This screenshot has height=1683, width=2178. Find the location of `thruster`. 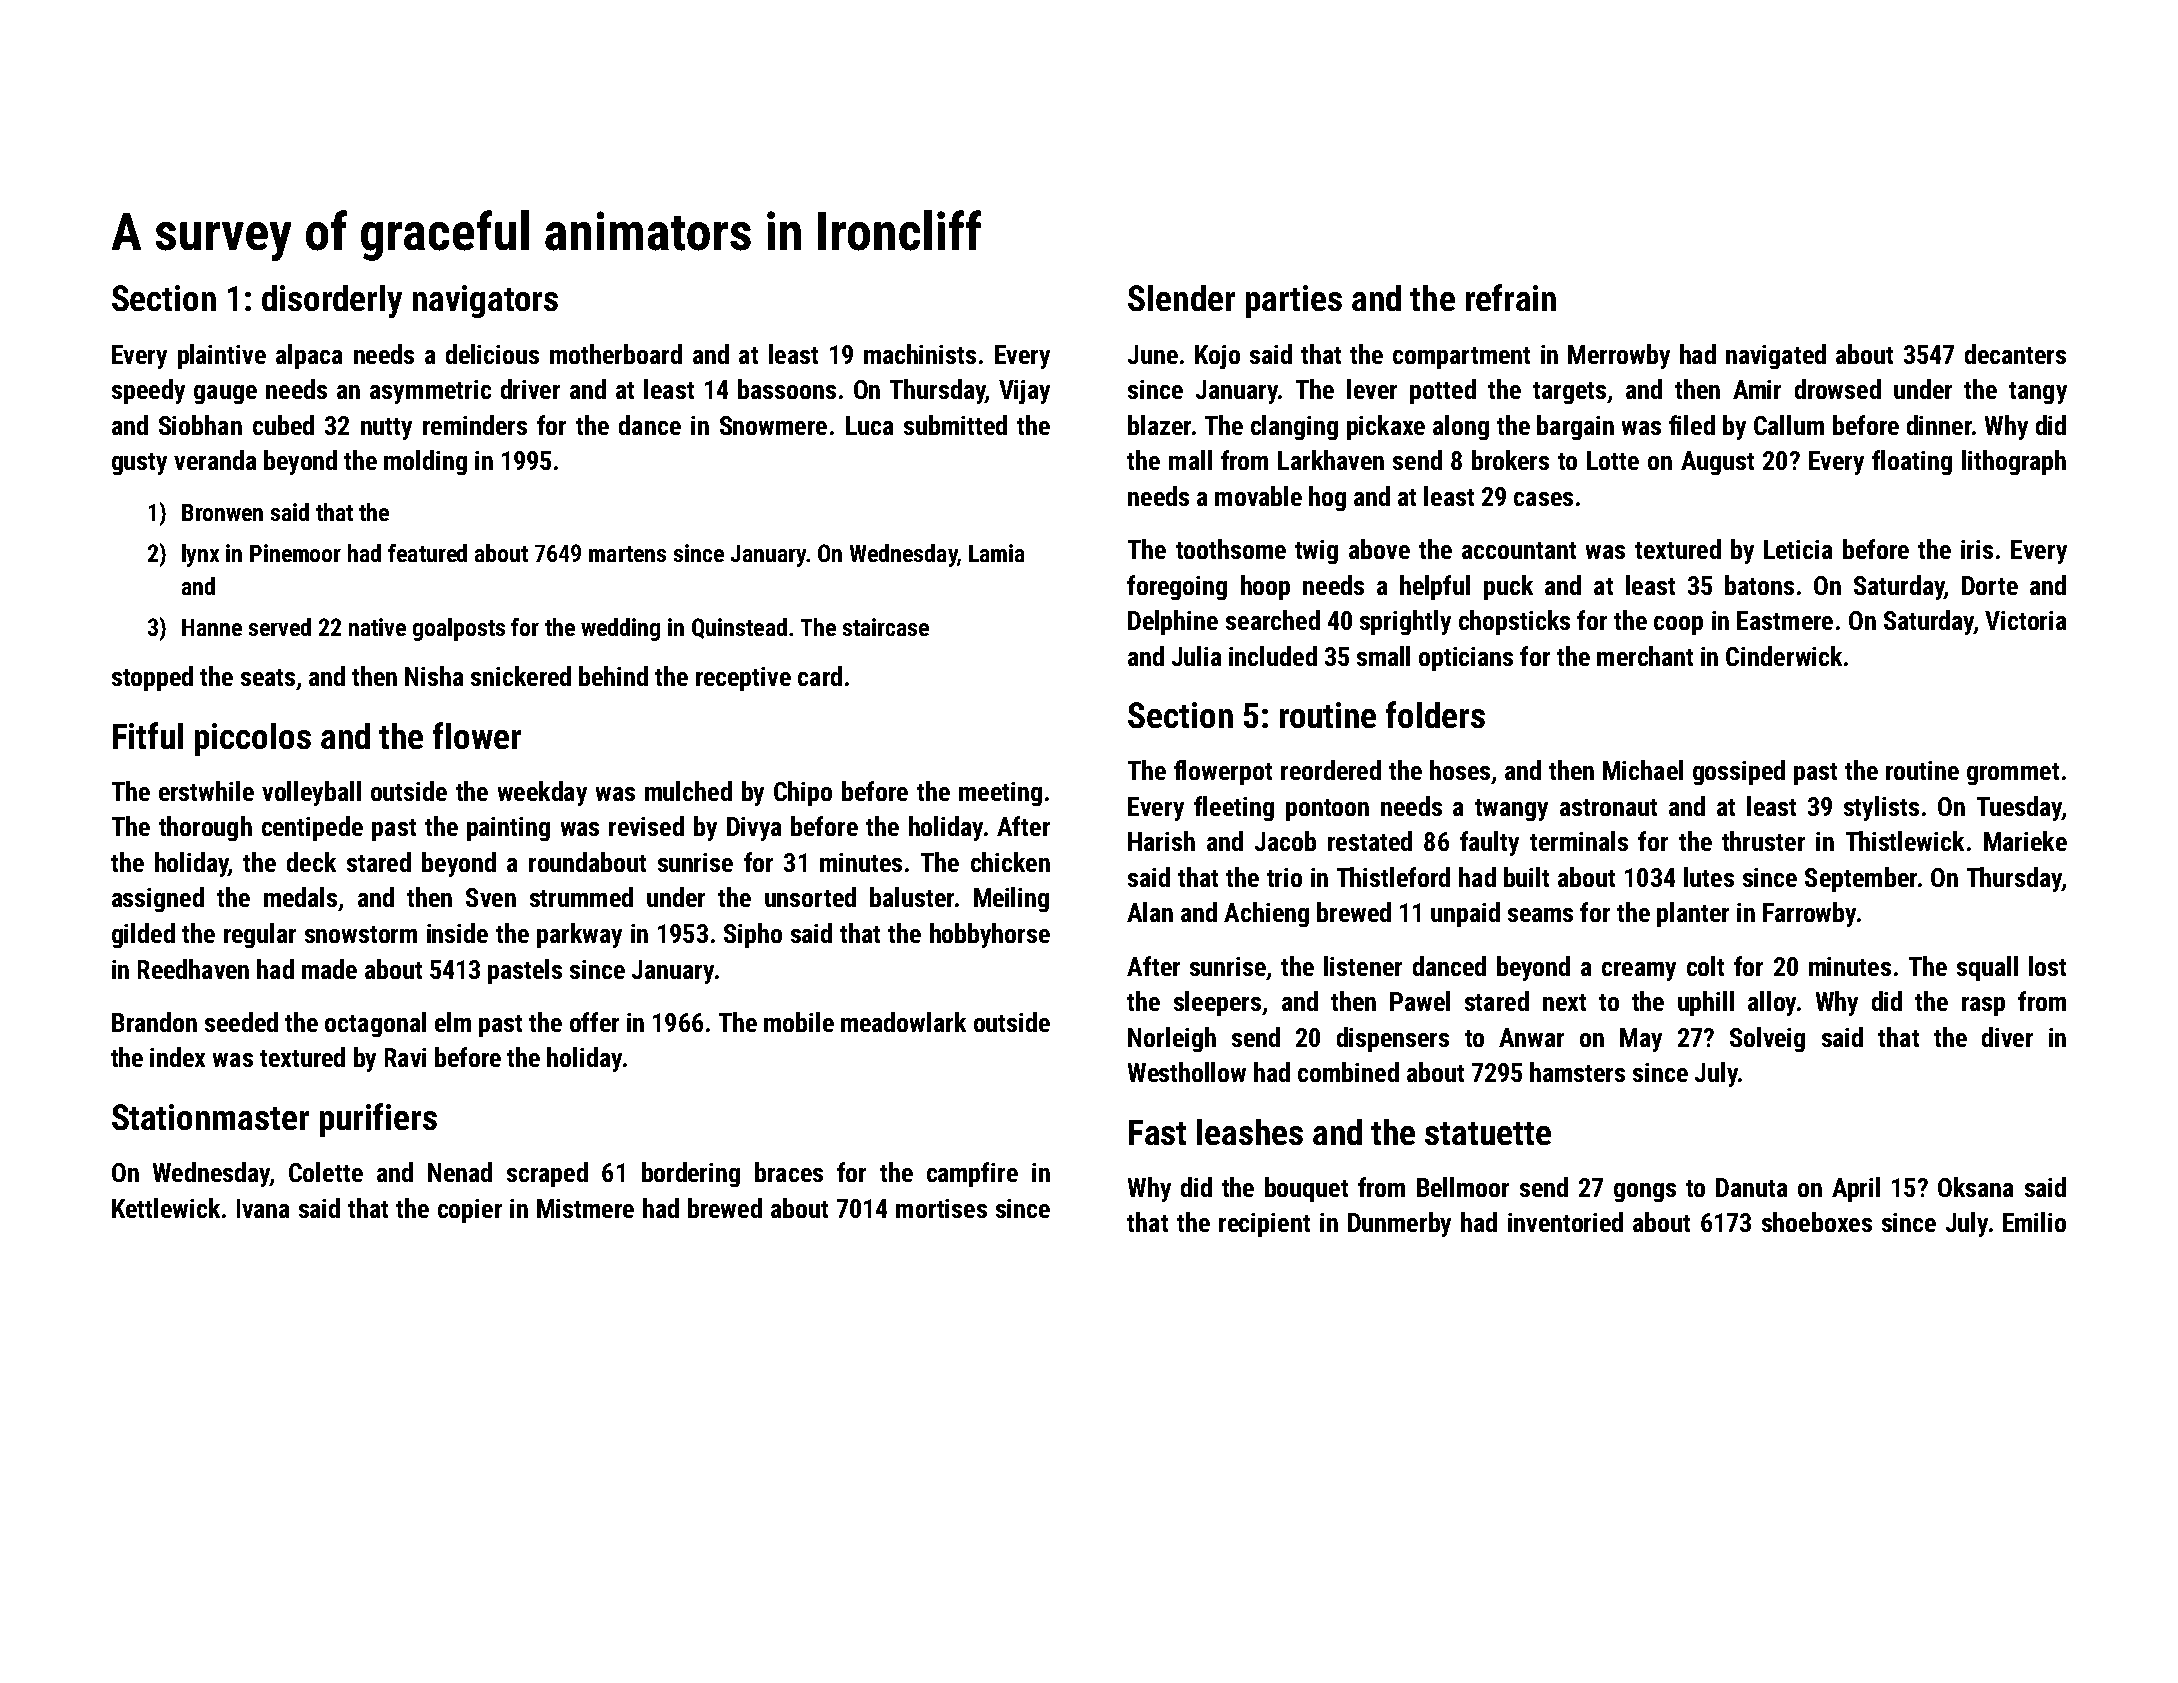

thruster is located at coordinates (1763, 841).
